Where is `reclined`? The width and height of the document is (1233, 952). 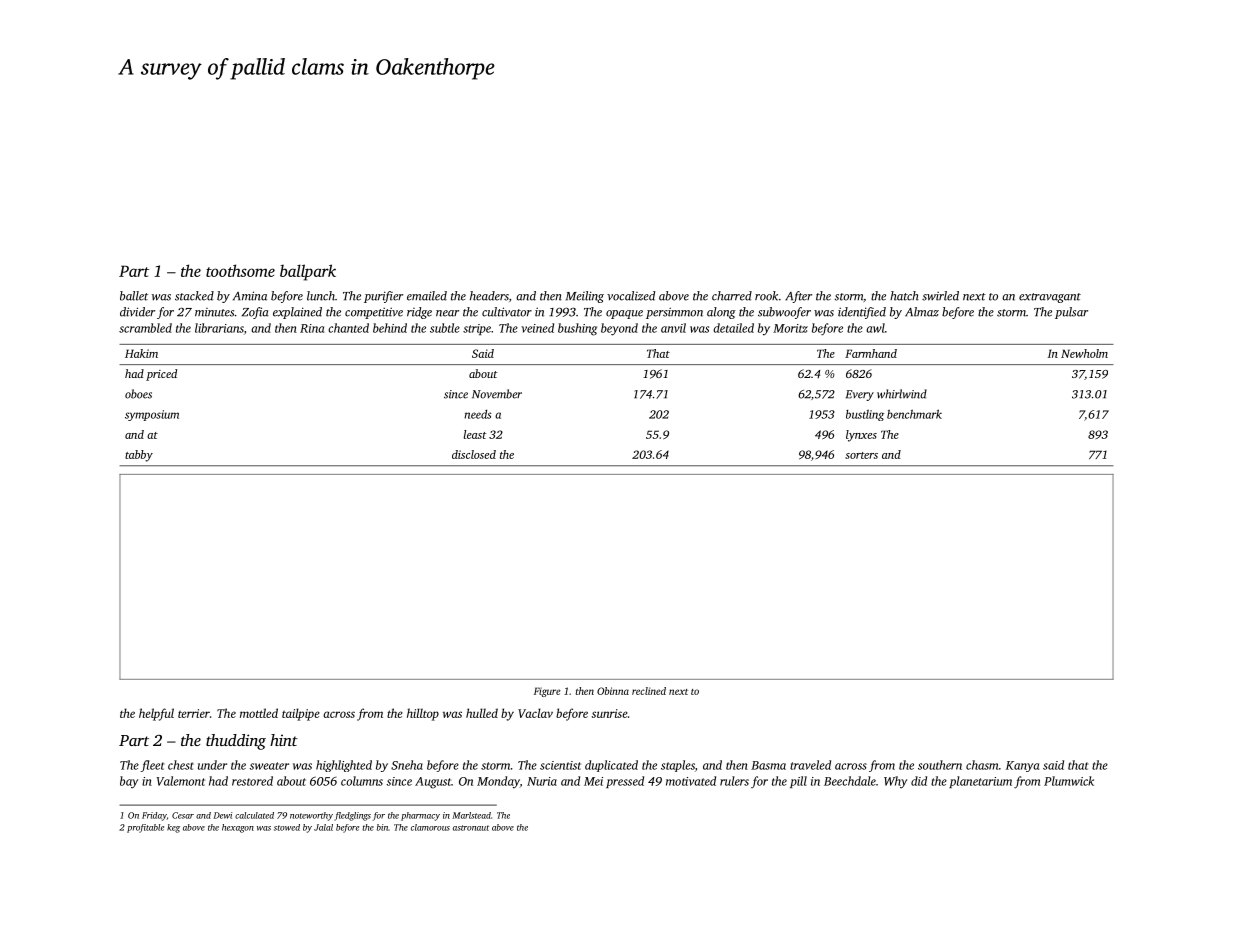 reclined is located at coordinates (649, 691).
